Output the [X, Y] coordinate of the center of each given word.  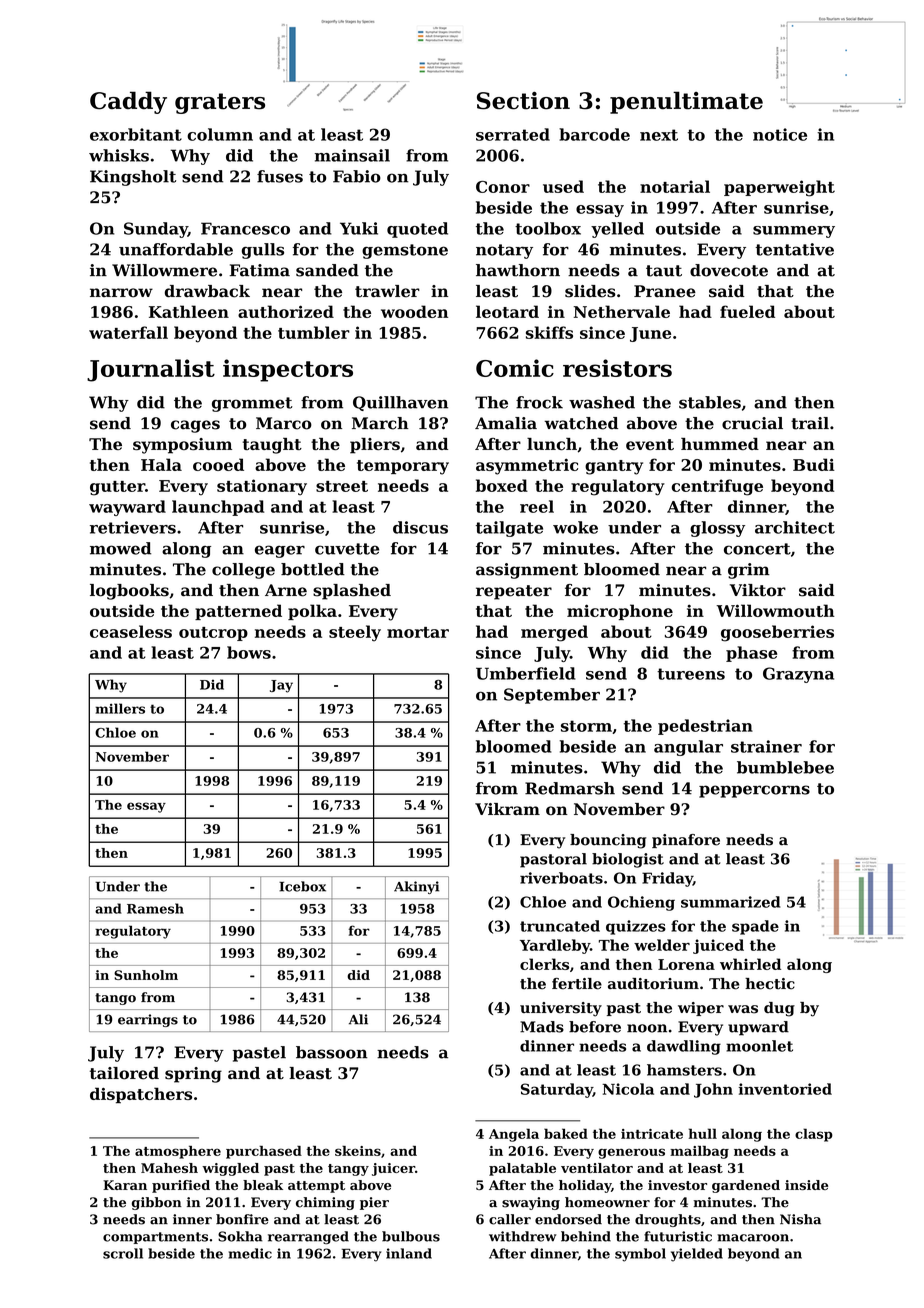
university [561, 1009]
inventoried [785, 1089]
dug [779, 1009]
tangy [348, 1170]
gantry [614, 467]
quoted [417, 230]
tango [115, 999]
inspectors [288, 370]
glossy [717, 529]
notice [780, 134]
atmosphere [178, 1152]
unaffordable [176, 249]
